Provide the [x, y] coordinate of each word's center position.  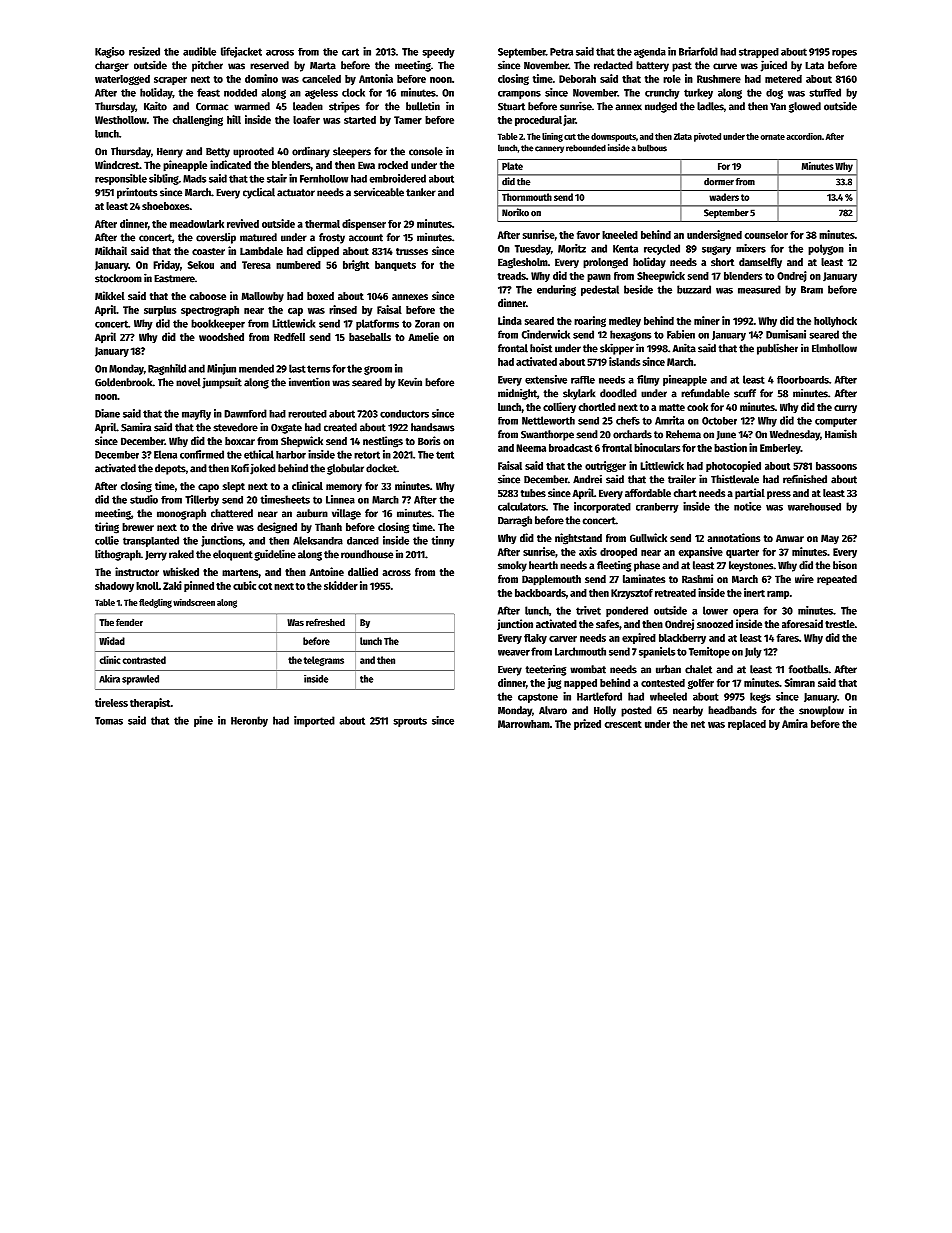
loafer [306, 120]
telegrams [324, 661]
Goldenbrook [124, 382]
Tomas [109, 721]
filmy [648, 380]
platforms [377, 324]
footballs [808, 669]
